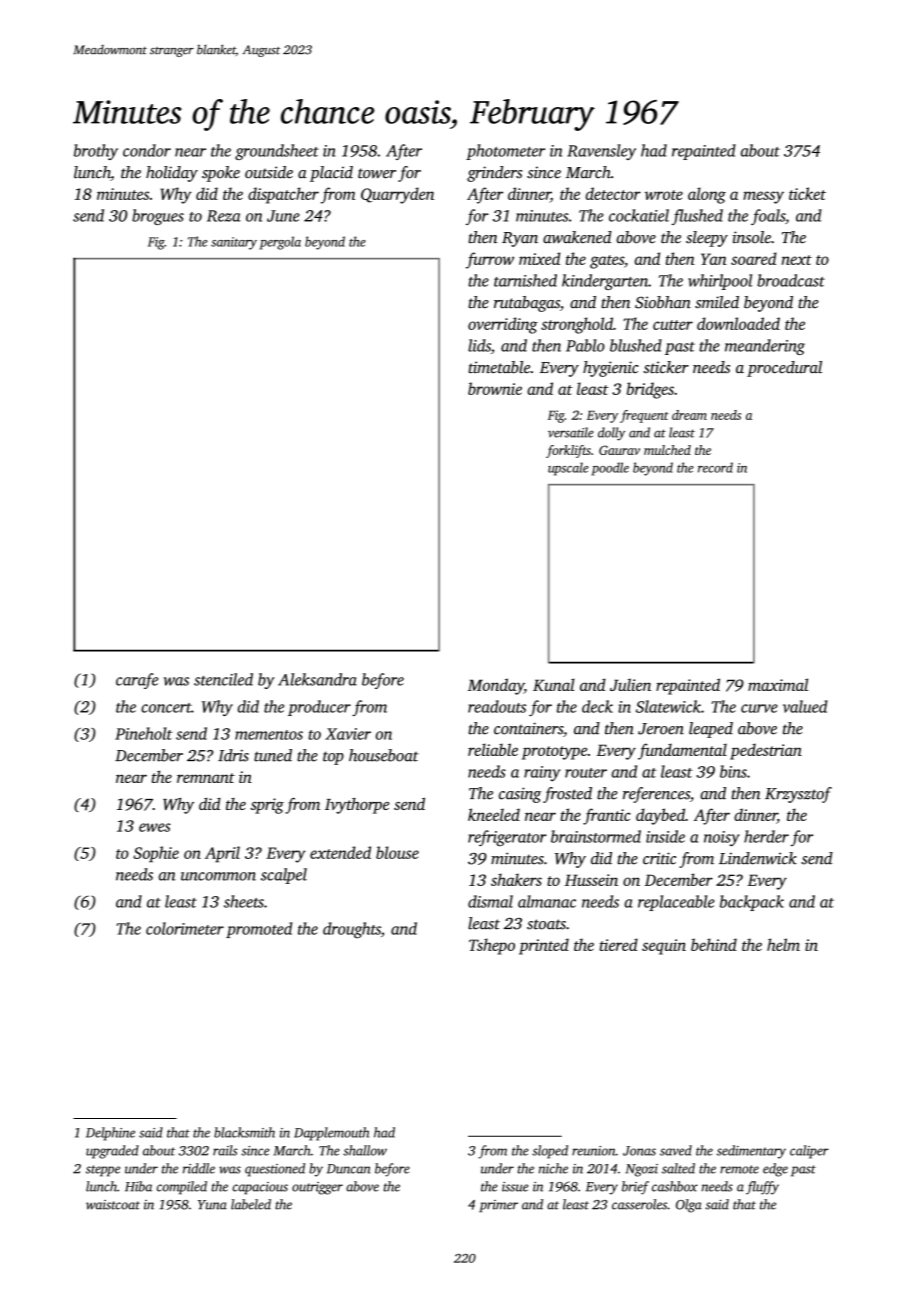 The height and width of the image is (1316, 908). What do you see at coordinates (112, 1152) in the image?
I see `upgraded` at bounding box center [112, 1152].
